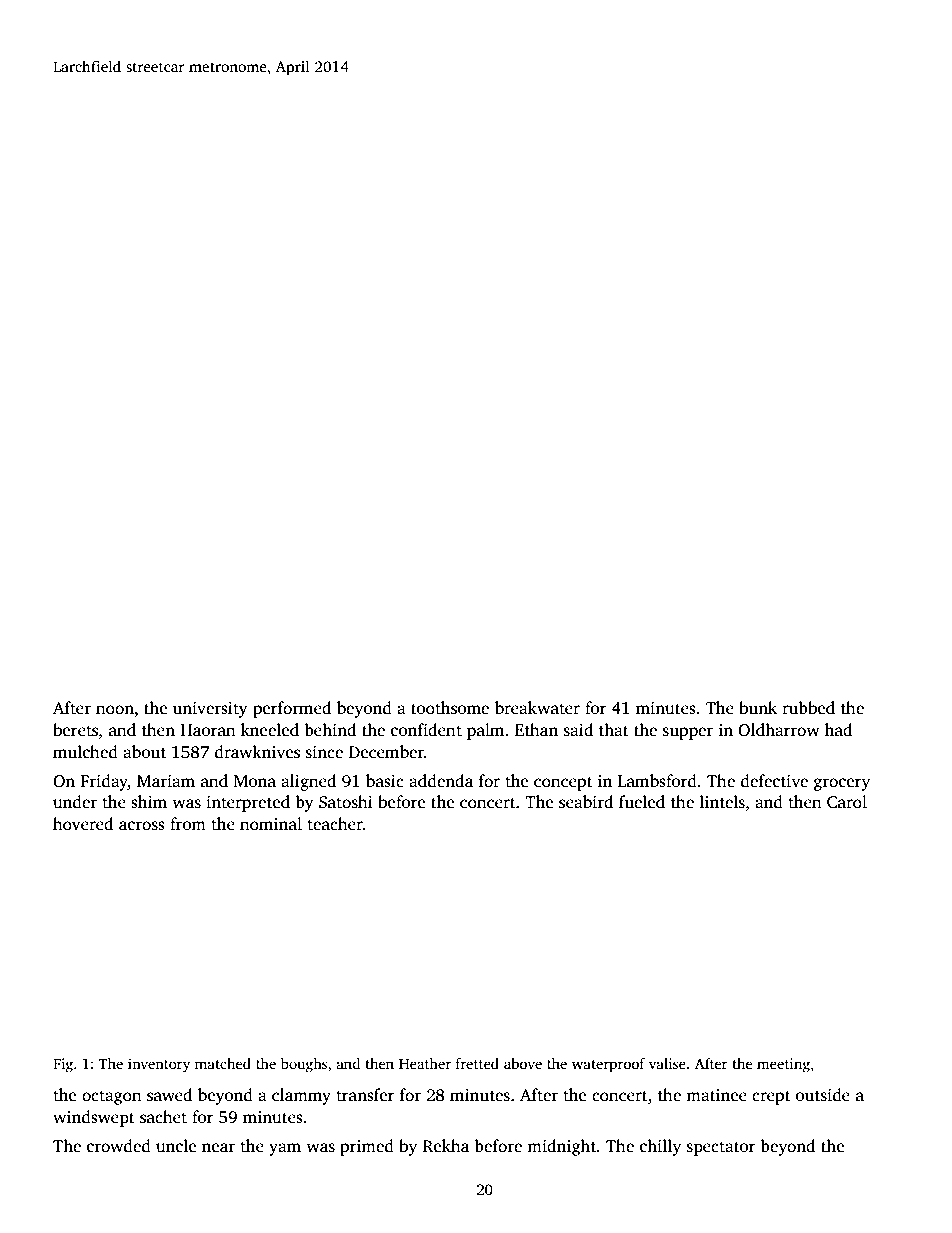 The image size is (952, 1233). I want to click on university, so click(210, 710).
